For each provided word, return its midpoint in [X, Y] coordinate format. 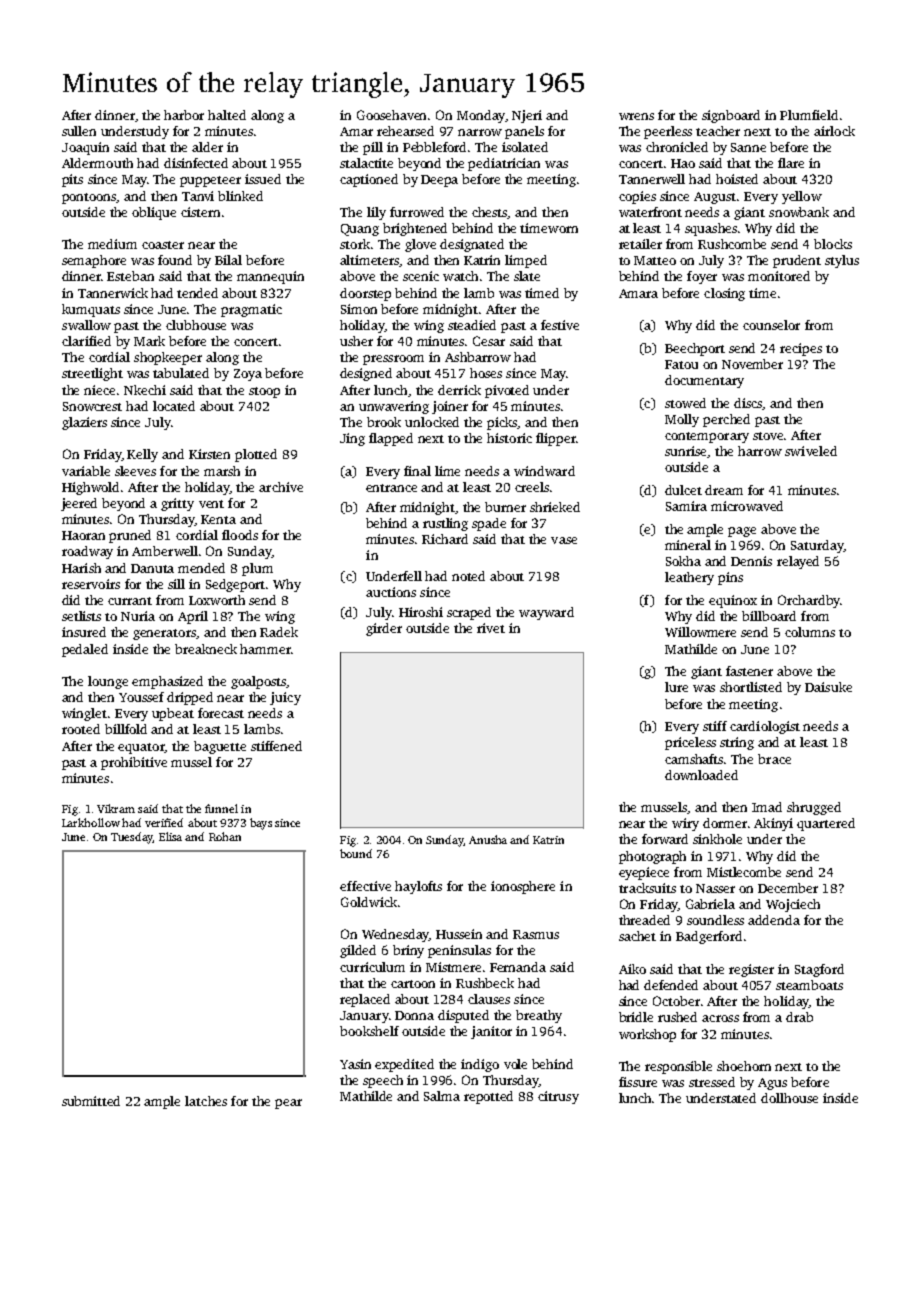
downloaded [701, 775]
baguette [220, 747]
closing [724, 294]
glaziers [84, 423]
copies [637, 197]
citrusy [558, 1097]
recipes [801, 349]
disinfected [196, 163]
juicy [285, 698]
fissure [638, 1082]
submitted [91, 1101]
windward [544, 471]
